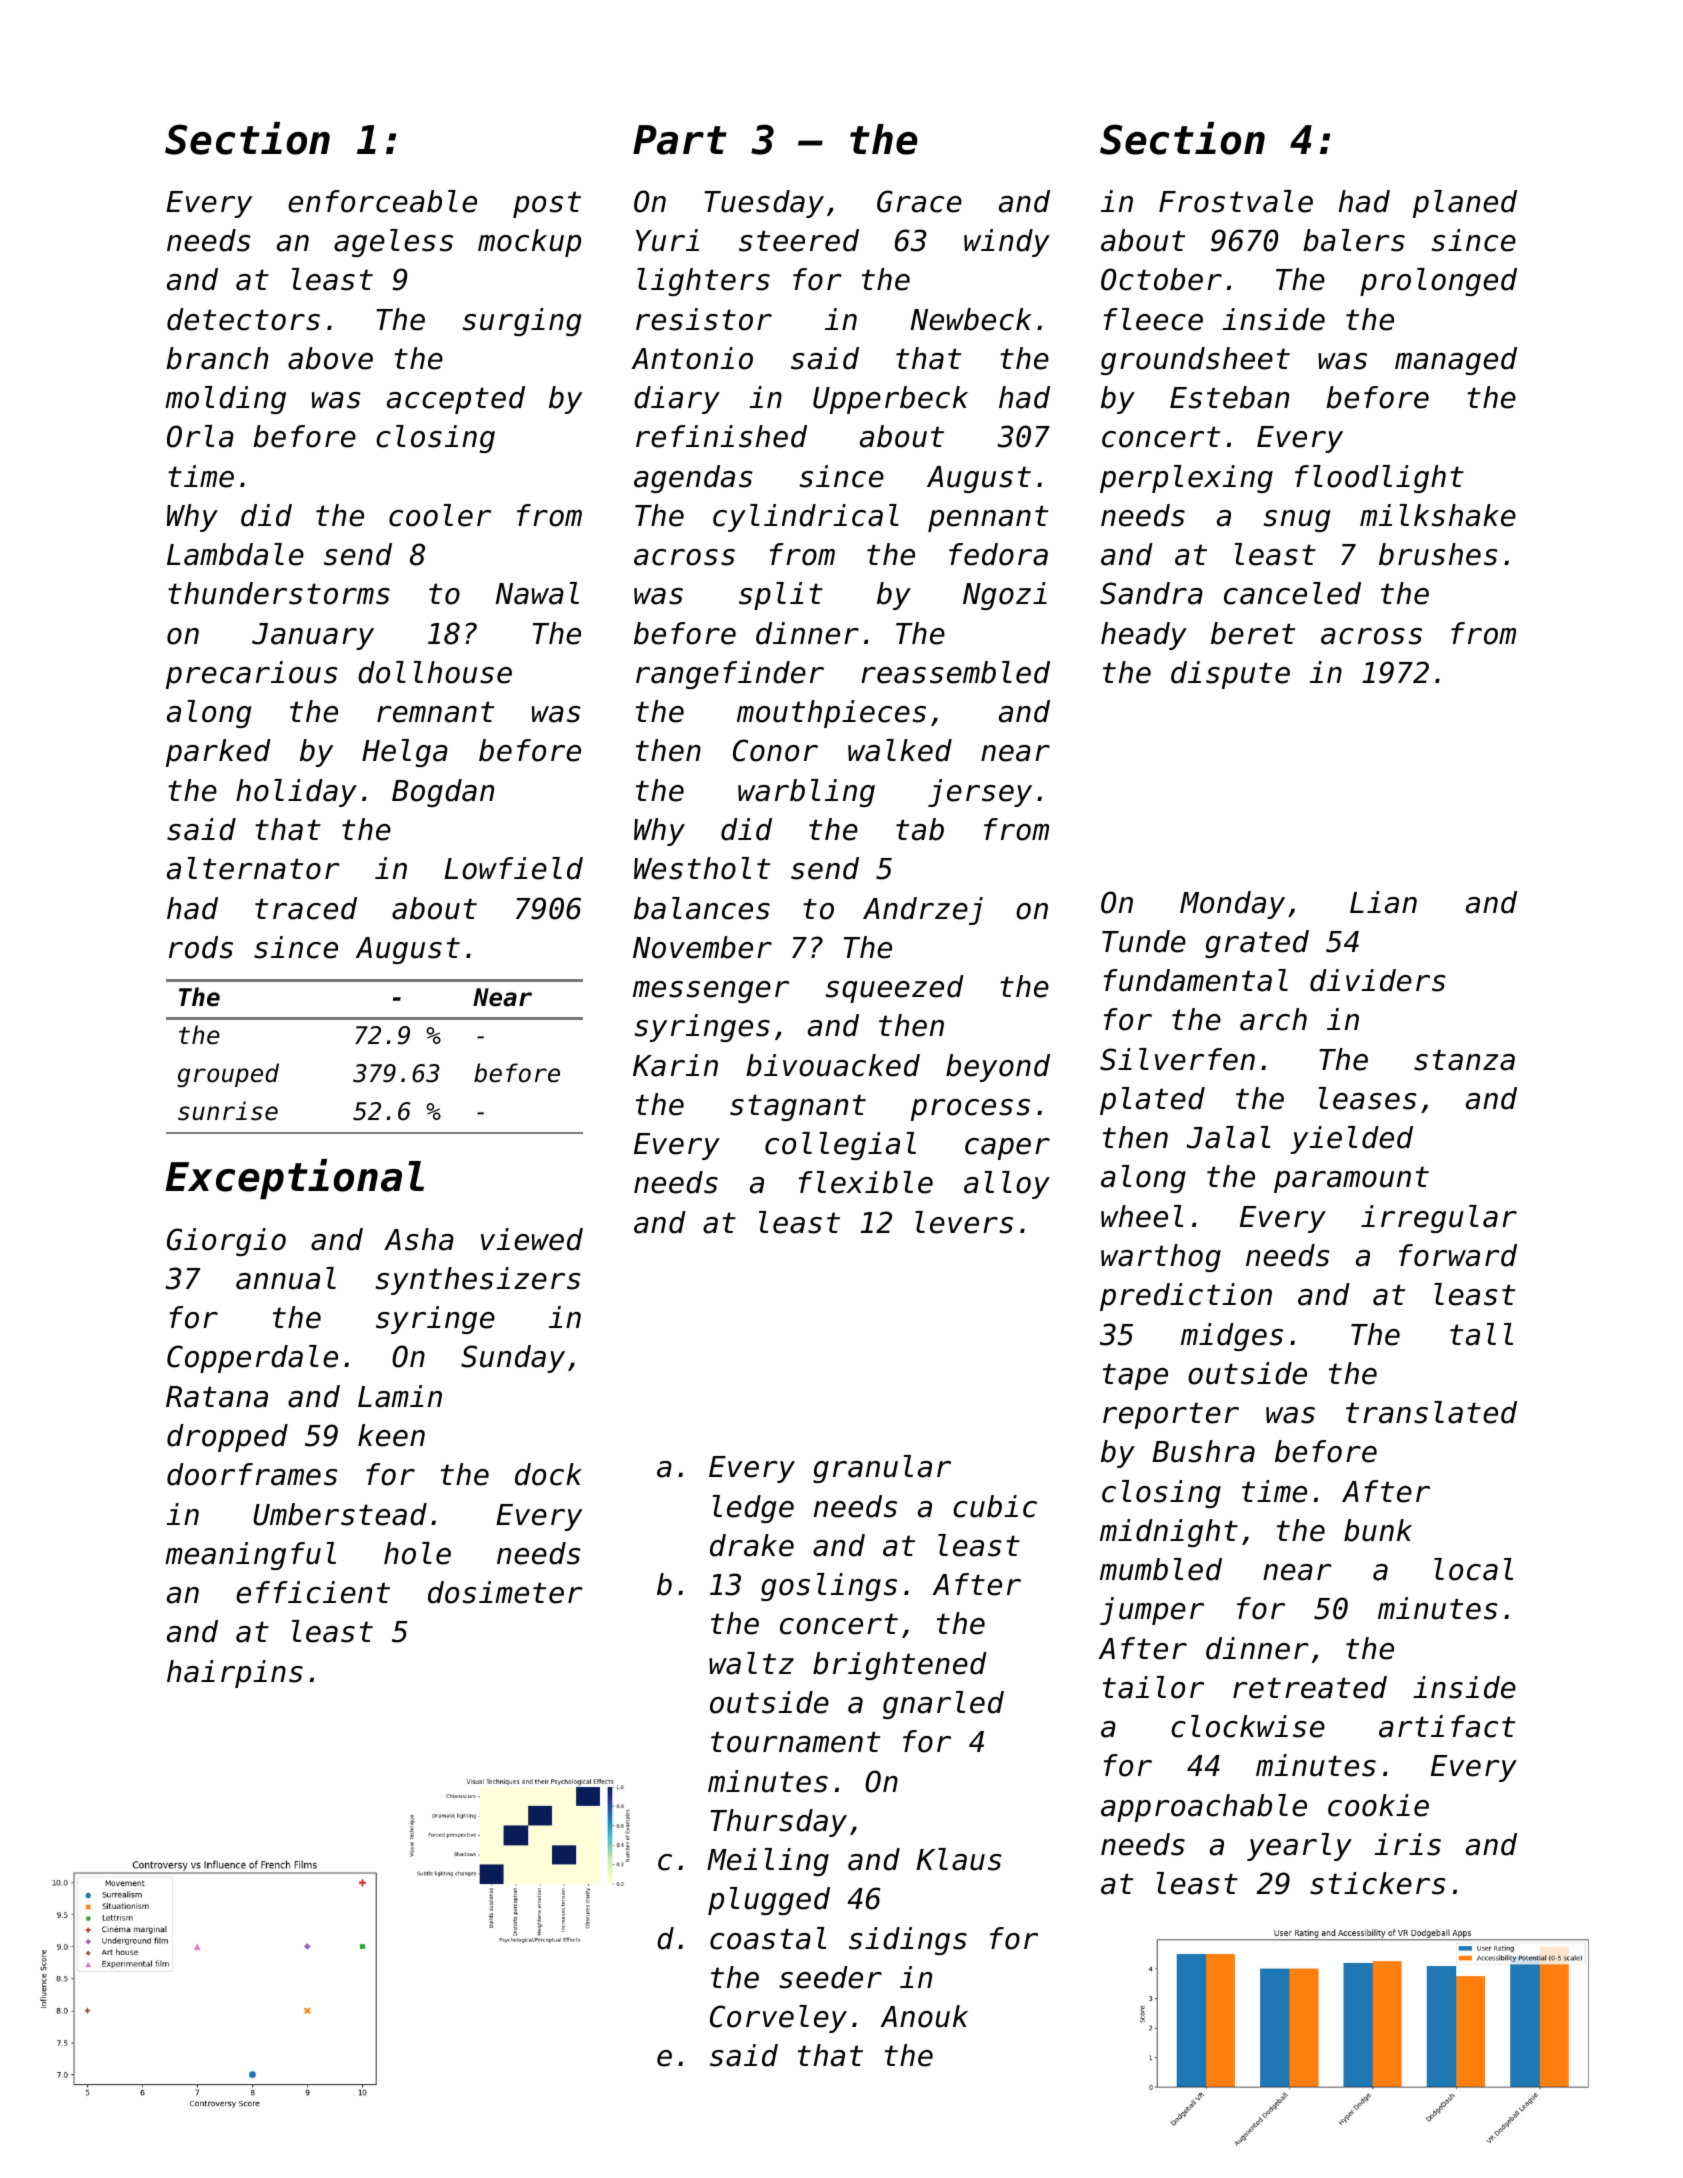  What do you see at coordinates (924, 2016) in the page?
I see `Anouk` at bounding box center [924, 2016].
